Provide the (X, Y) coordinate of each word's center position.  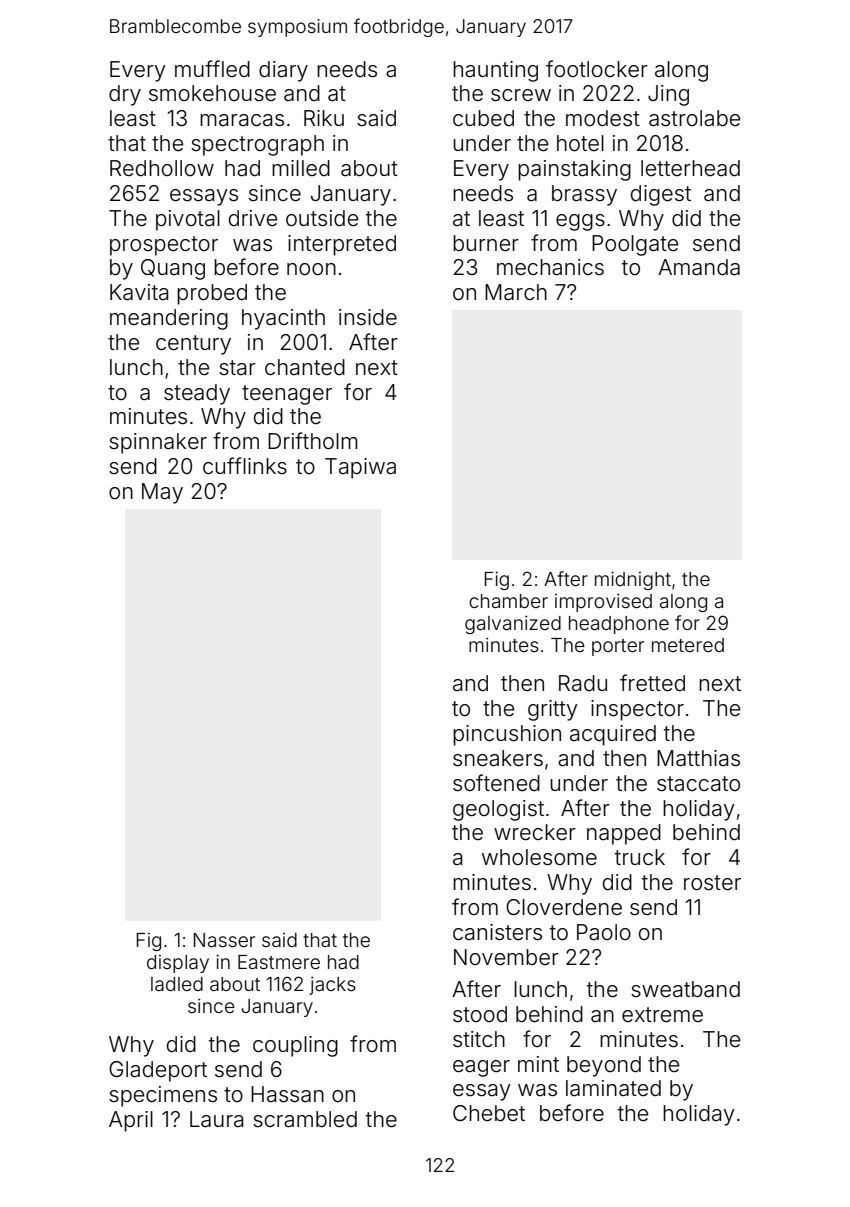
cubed (483, 118)
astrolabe (694, 118)
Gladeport (158, 1071)
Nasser (224, 940)
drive (253, 218)
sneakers (498, 758)
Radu (583, 683)
